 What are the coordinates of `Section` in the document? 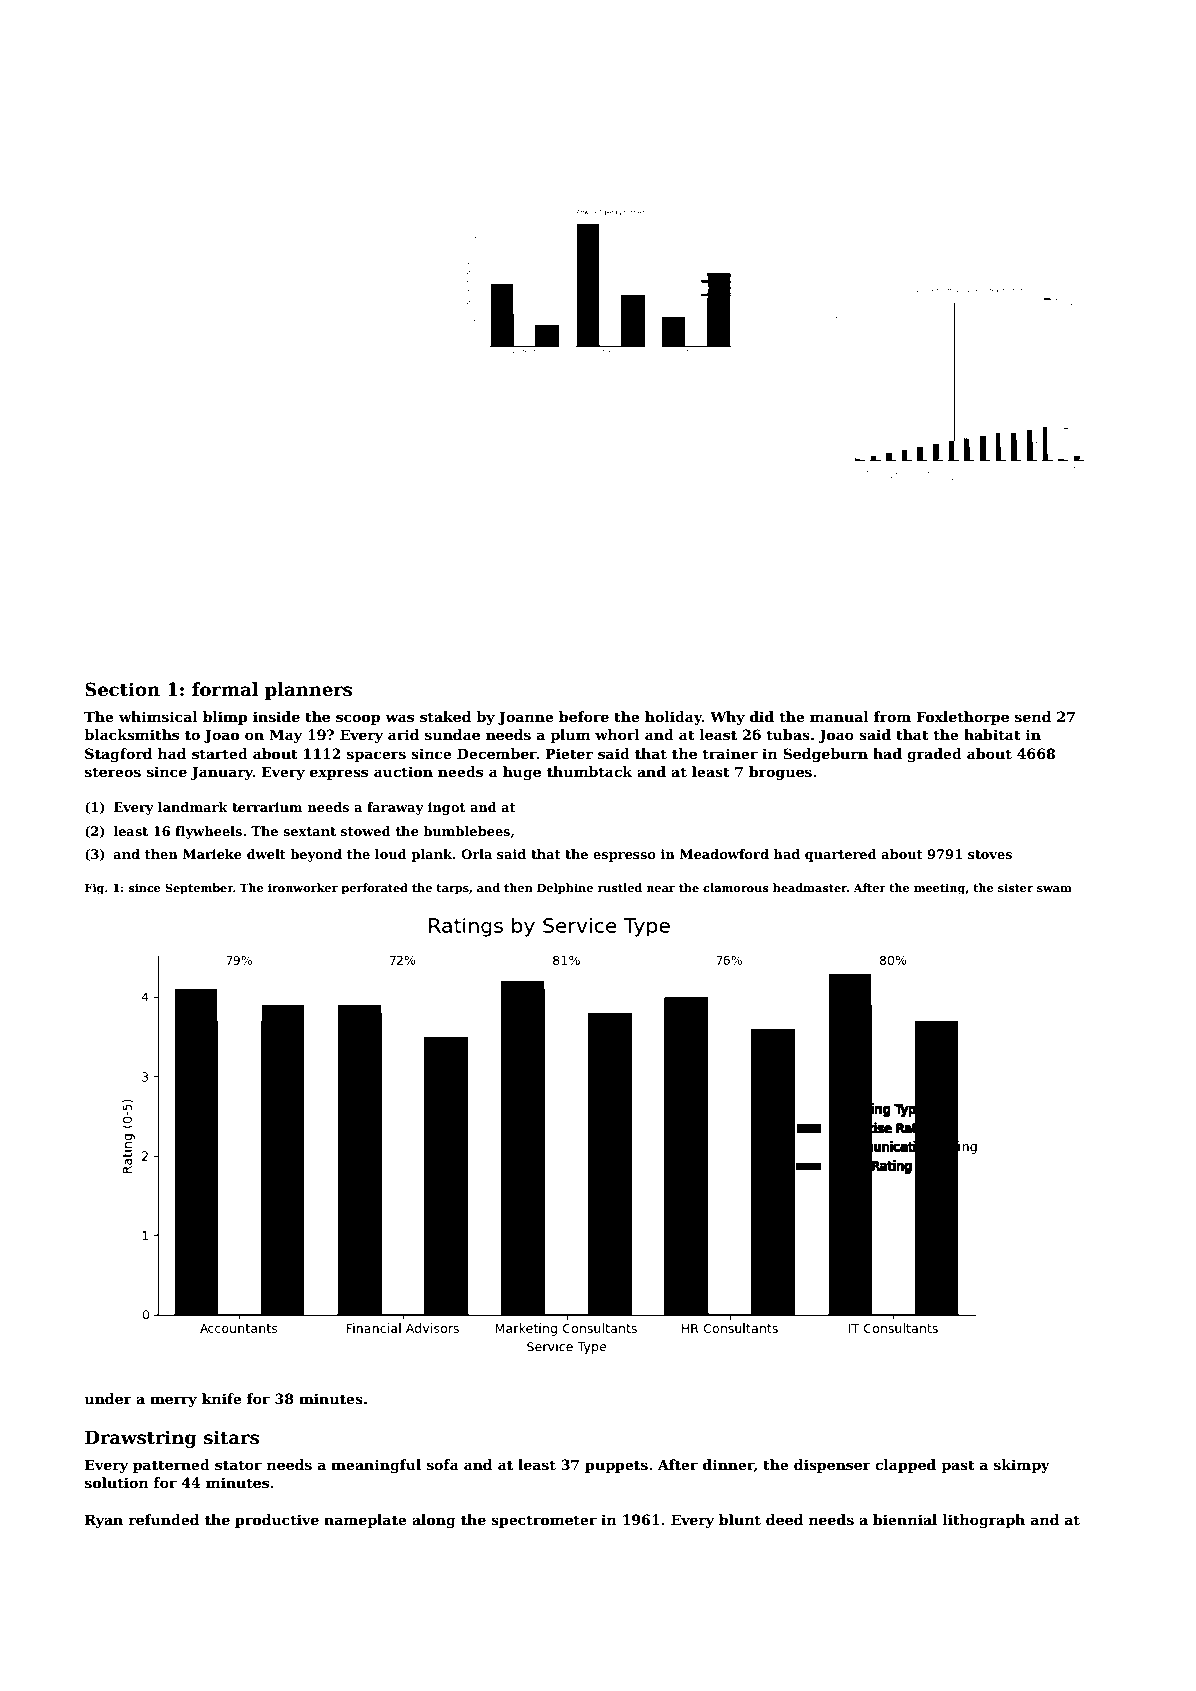 It's located at (122, 689).
